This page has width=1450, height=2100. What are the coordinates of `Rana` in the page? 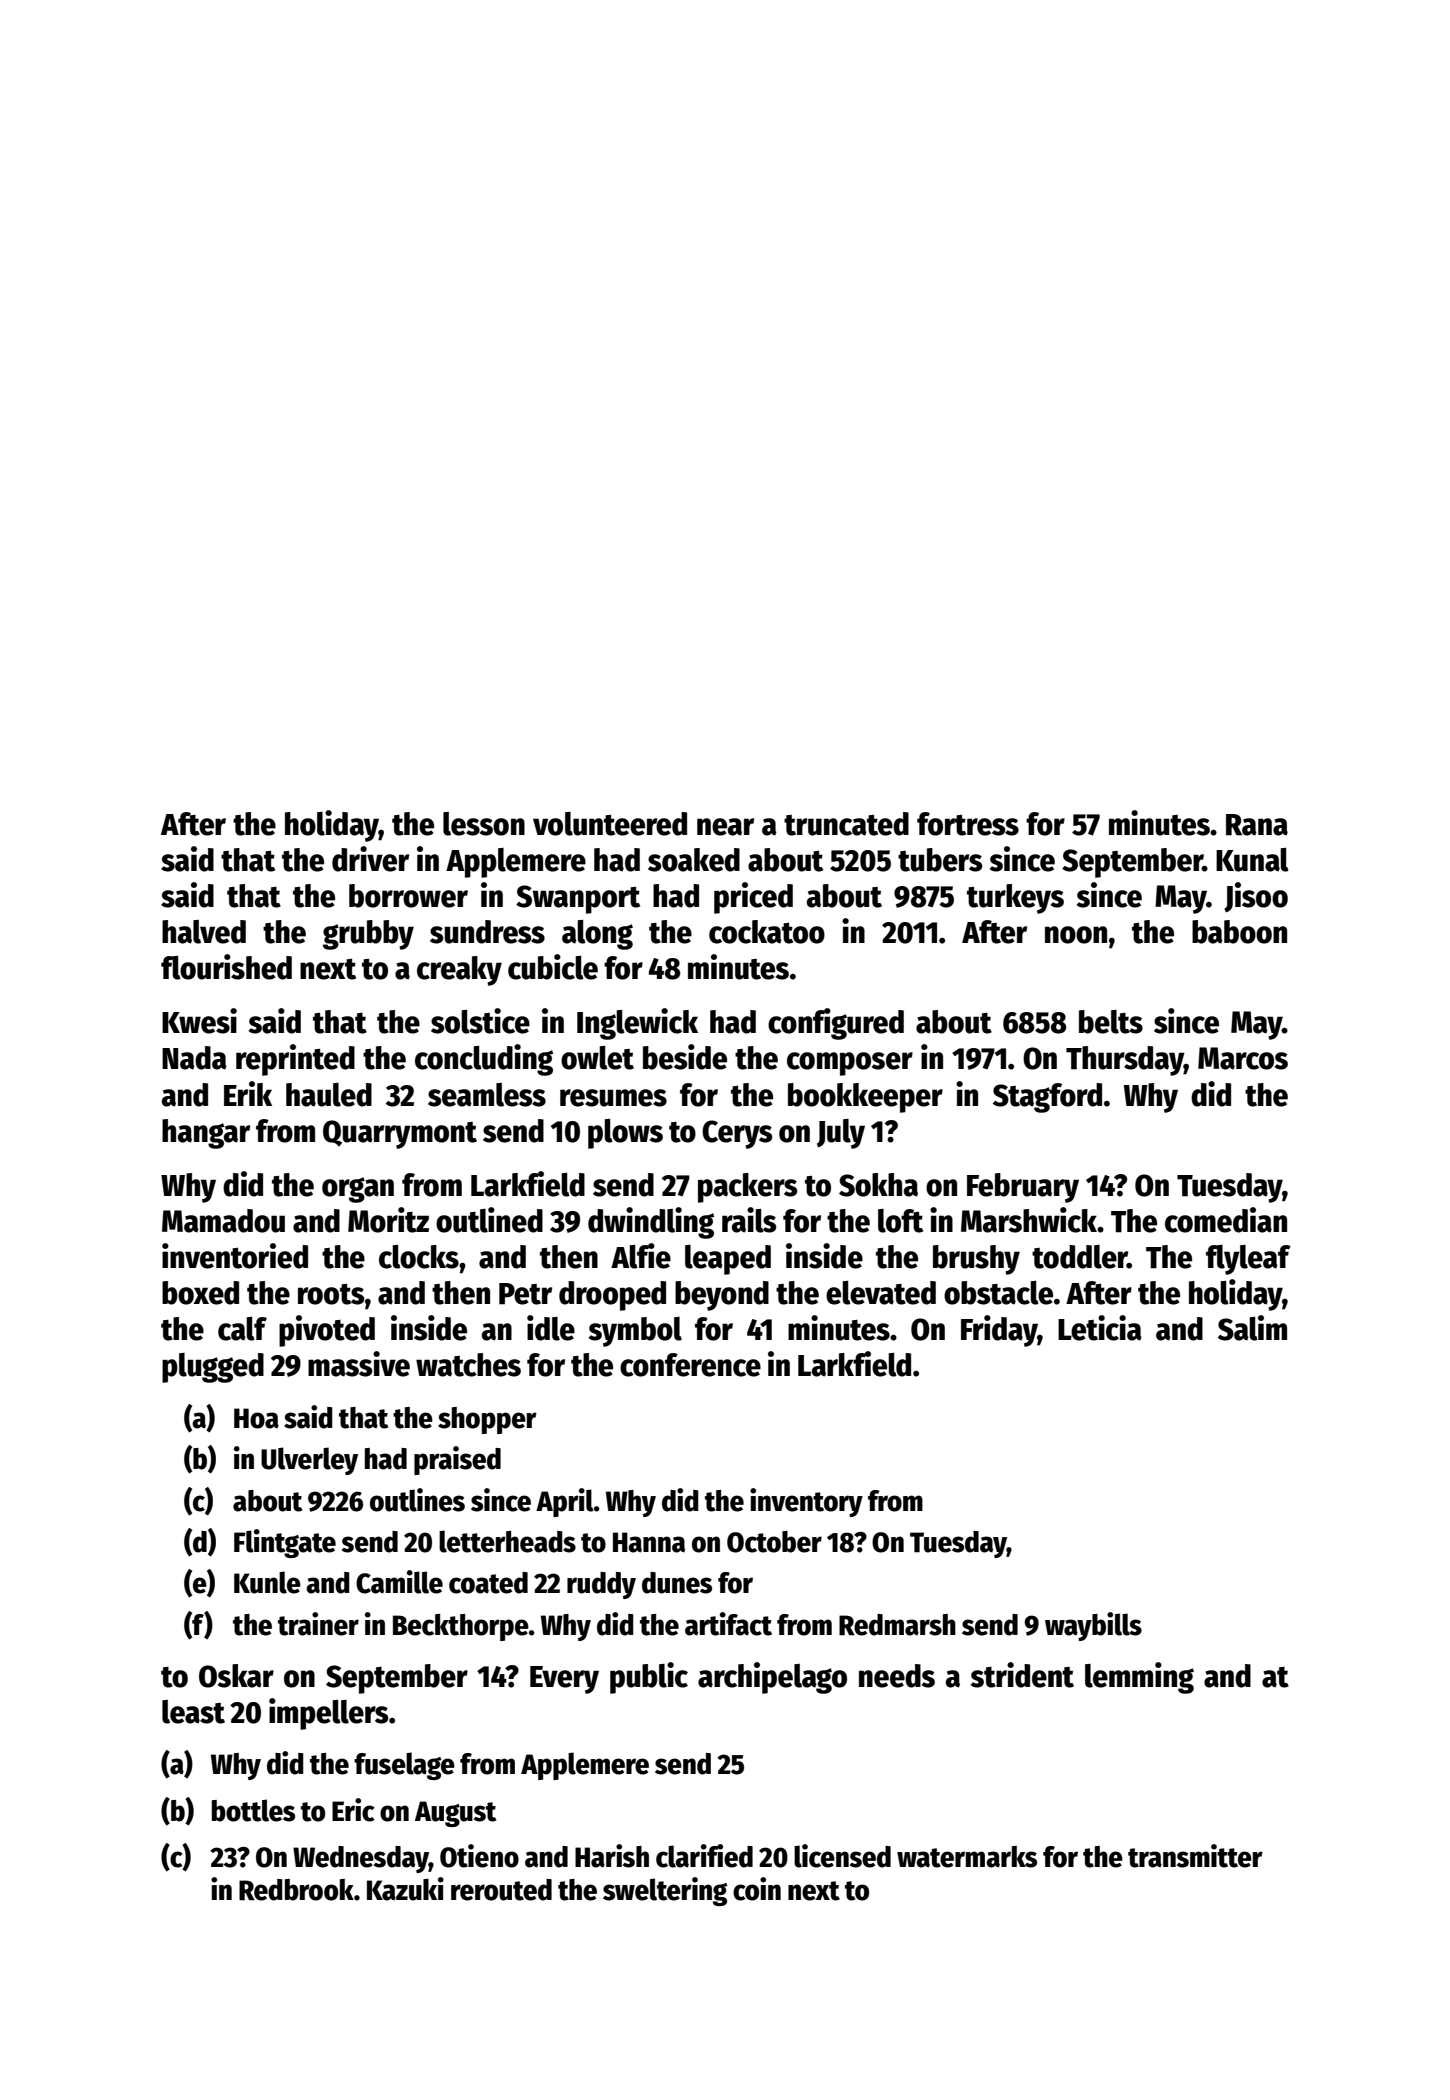 It's located at (1257, 825).
